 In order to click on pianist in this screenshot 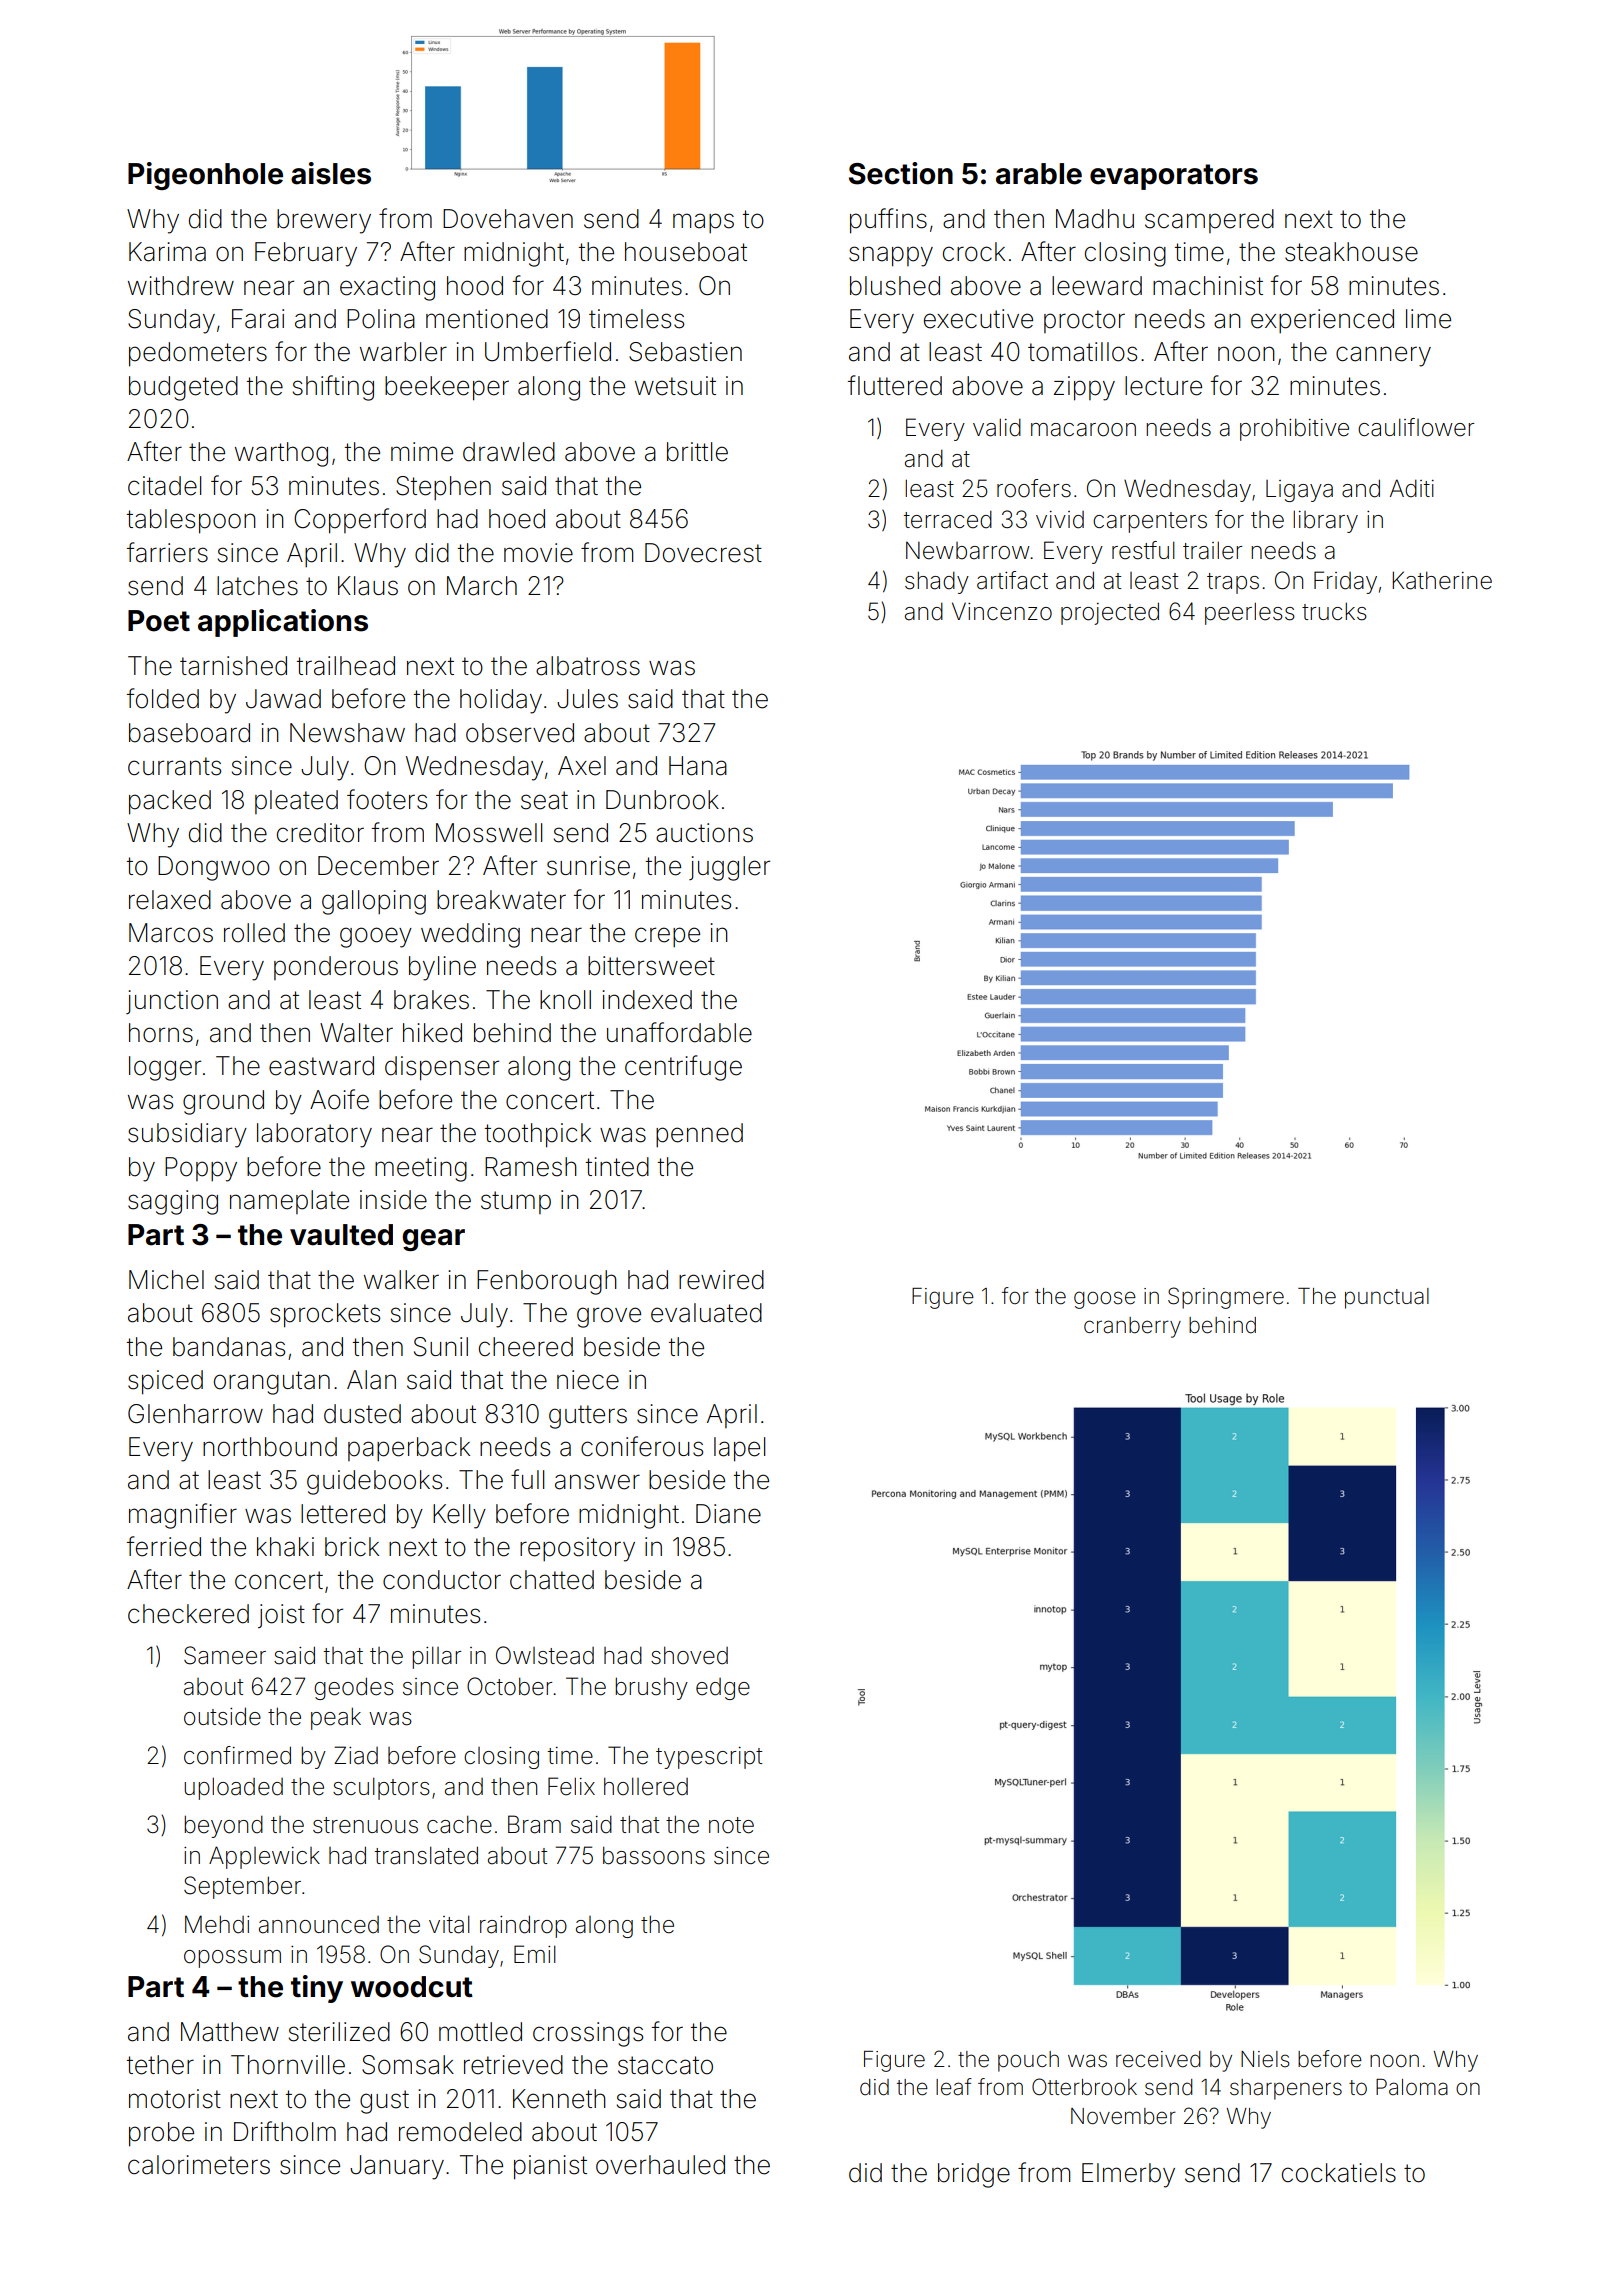, I will do `click(550, 2167)`.
